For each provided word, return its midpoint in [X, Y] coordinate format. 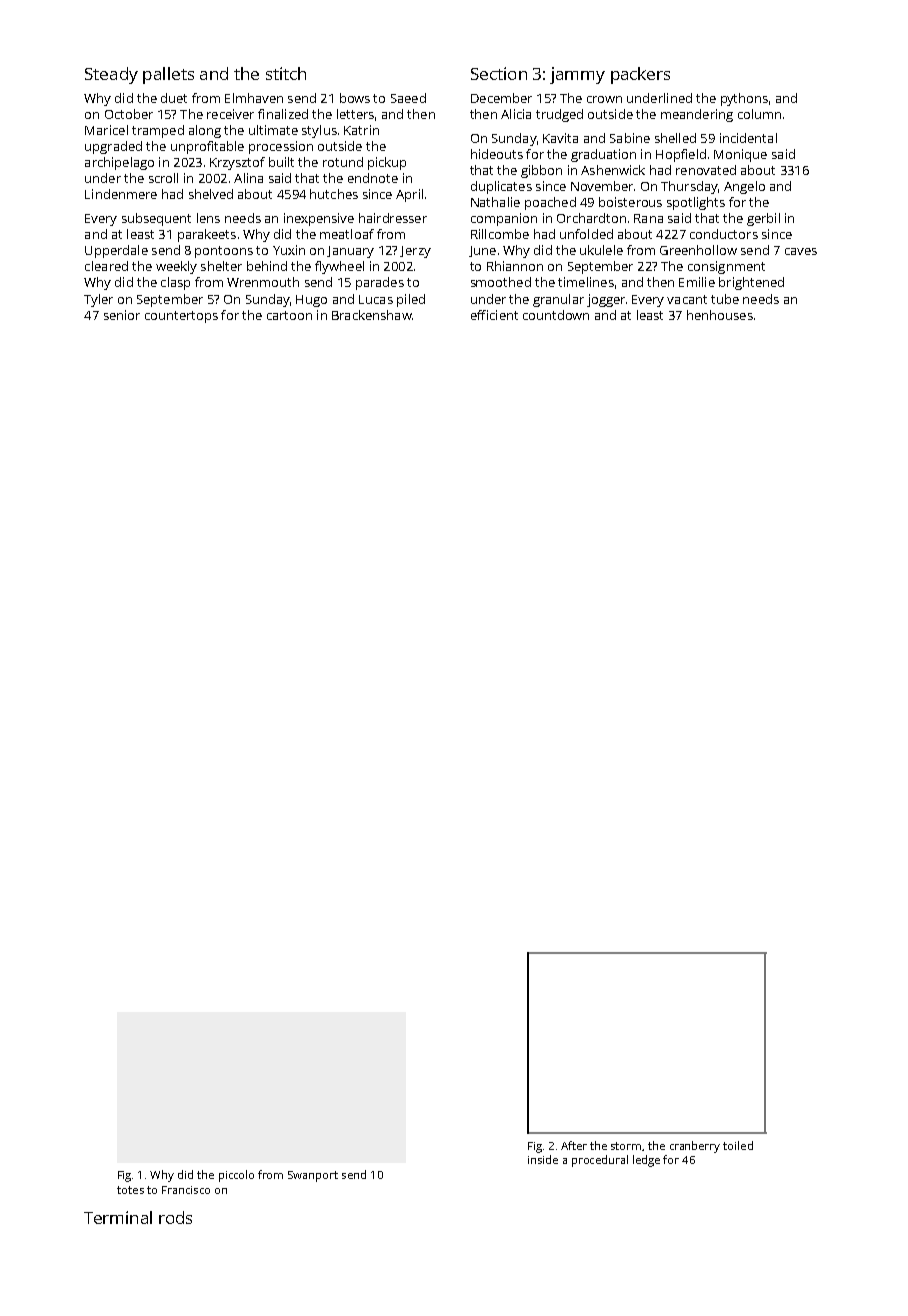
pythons [744, 99]
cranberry [695, 1147]
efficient [494, 315]
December [501, 98]
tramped [158, 131]
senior [122, 315]
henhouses [720, 315]
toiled [738, 1145]
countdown [556, 315]
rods [175, 1217]
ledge [646, 1161]
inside [543, 1159]
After [574, 1145]
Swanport [313, 1176]
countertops [181, 317]
